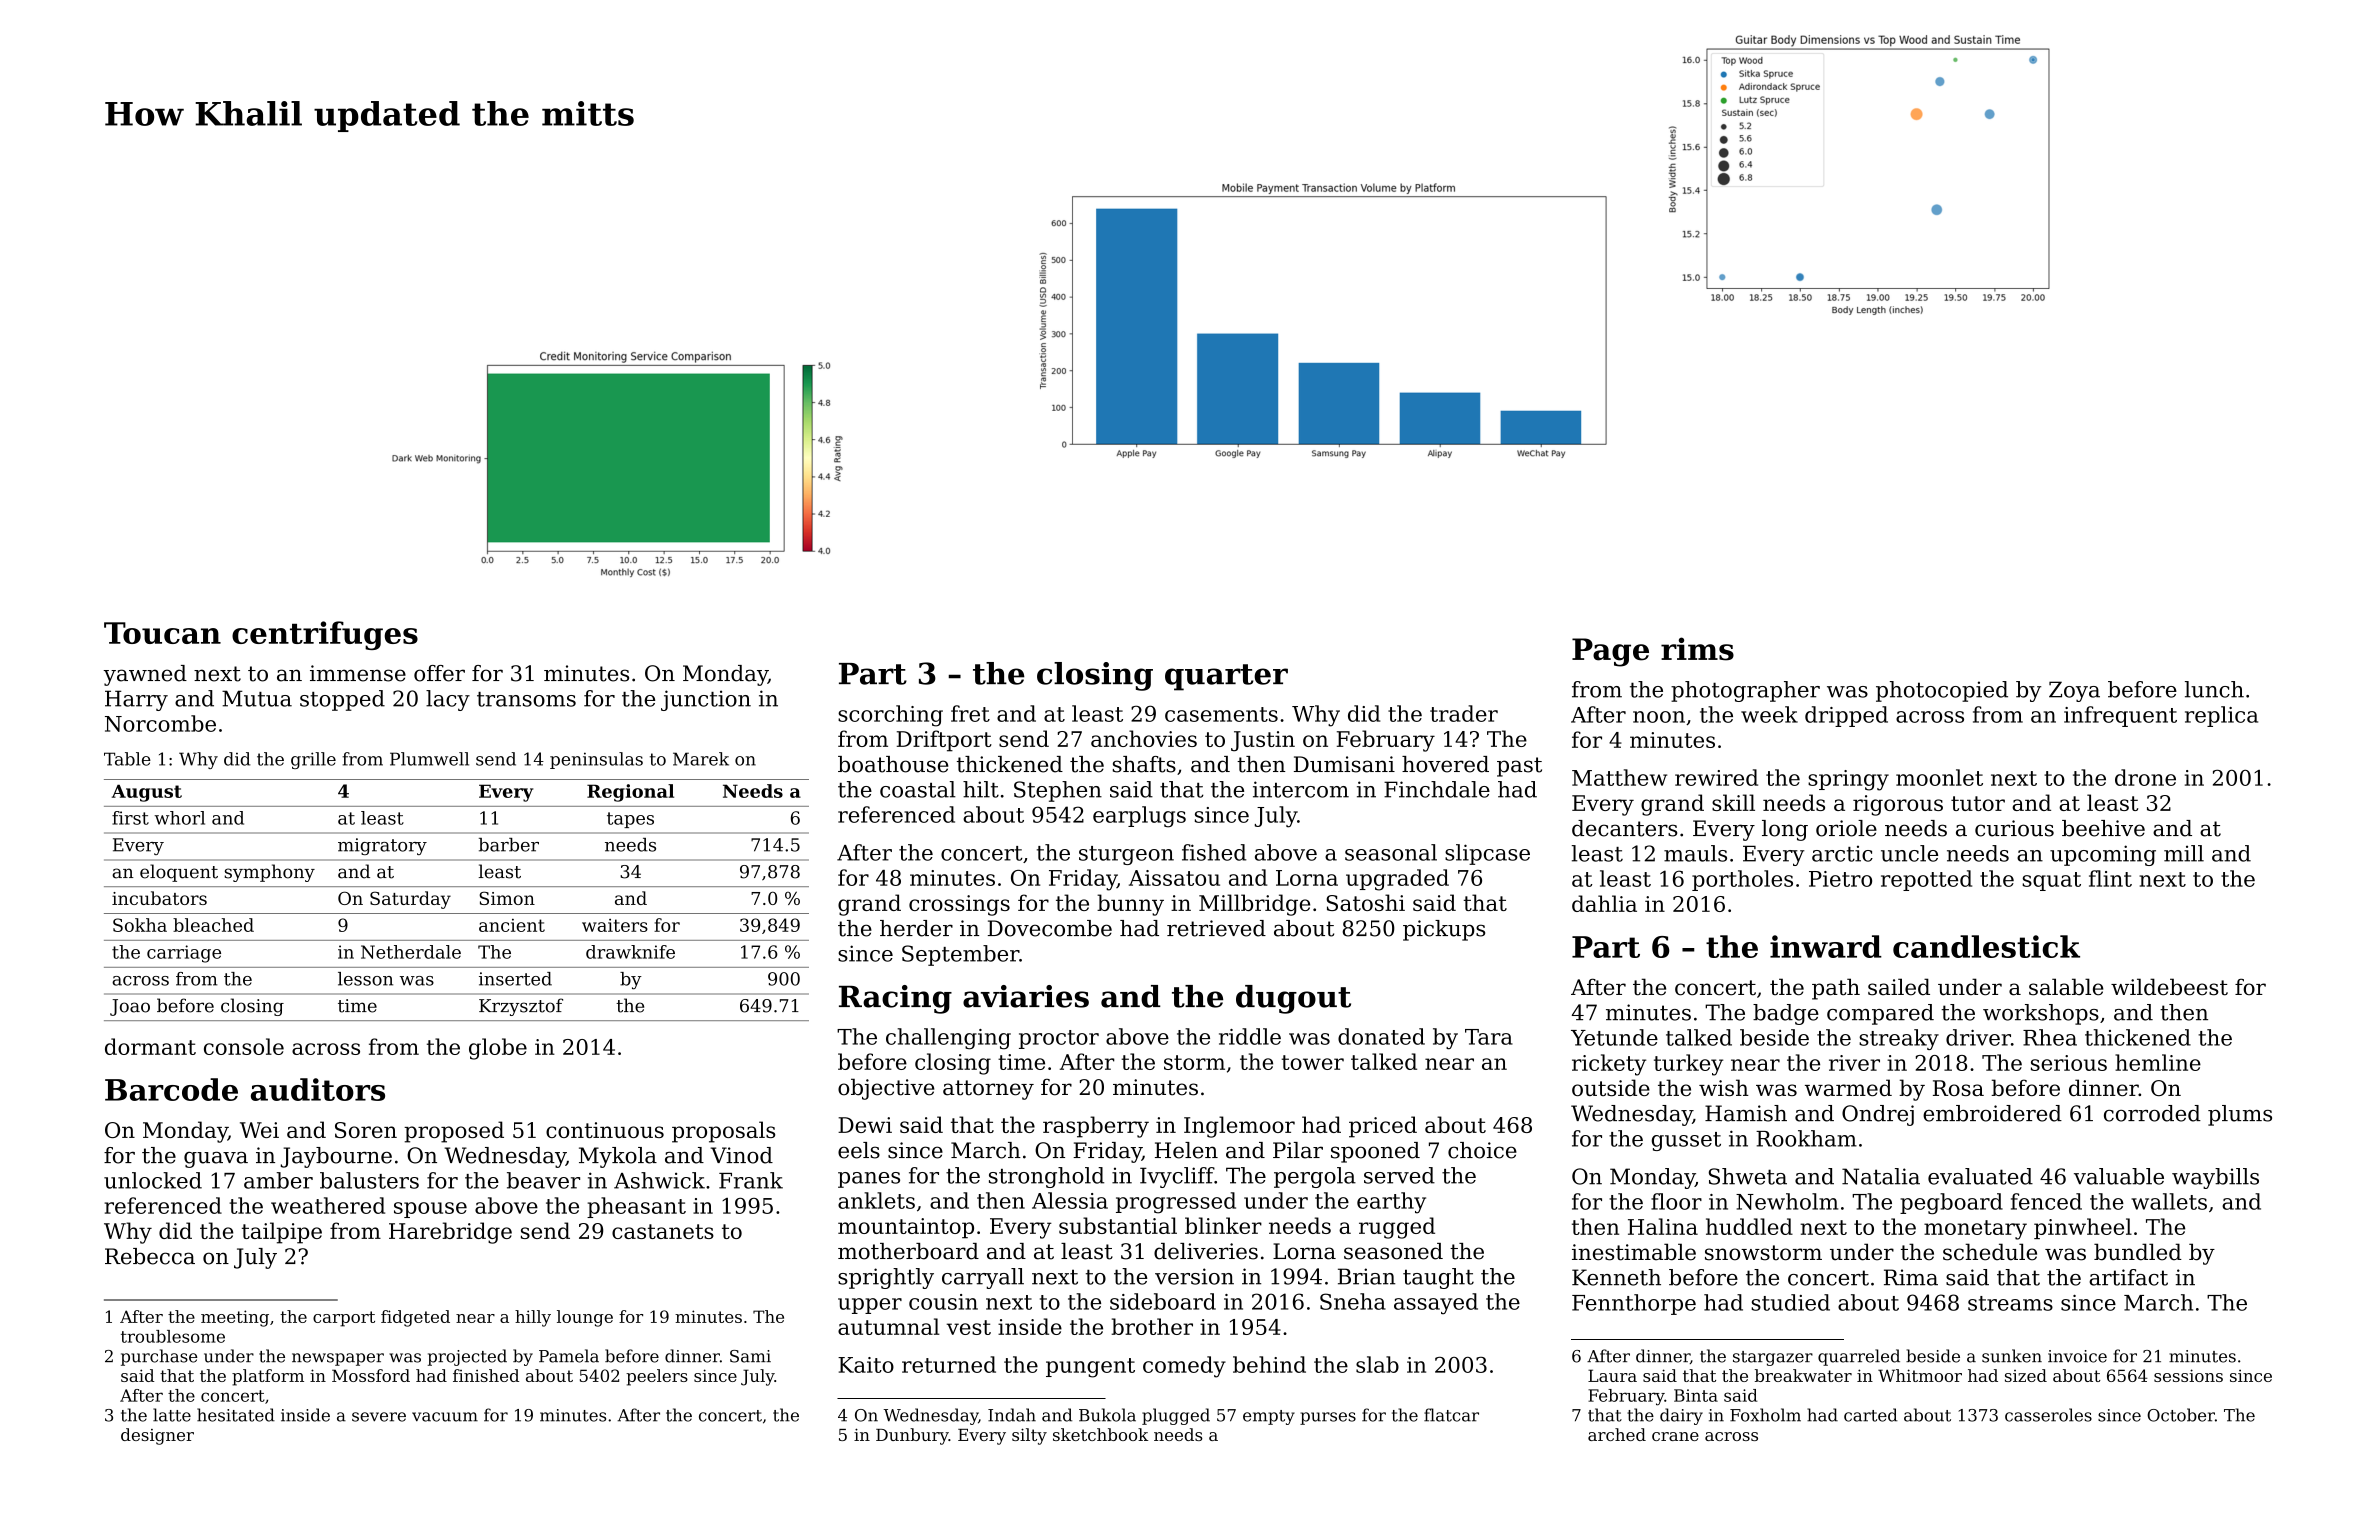 The width and height of the screenshot is (2380, 1540). Describe the element at coordinates (429, 759) in the screenshot. I see `Plumwell` at that location.
